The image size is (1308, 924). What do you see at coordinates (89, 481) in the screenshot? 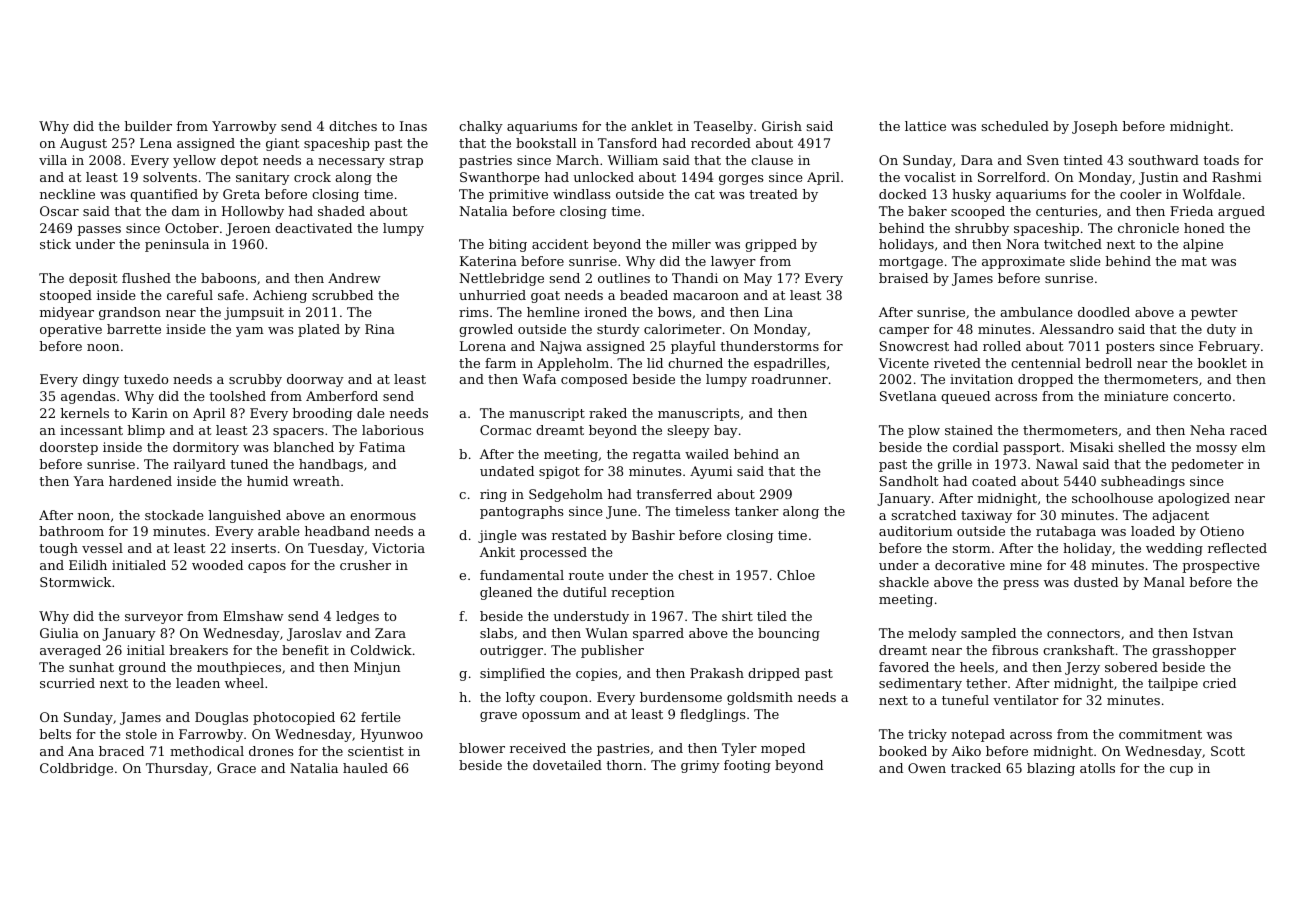
I see `Yara` at bounding box center [89, 481].
